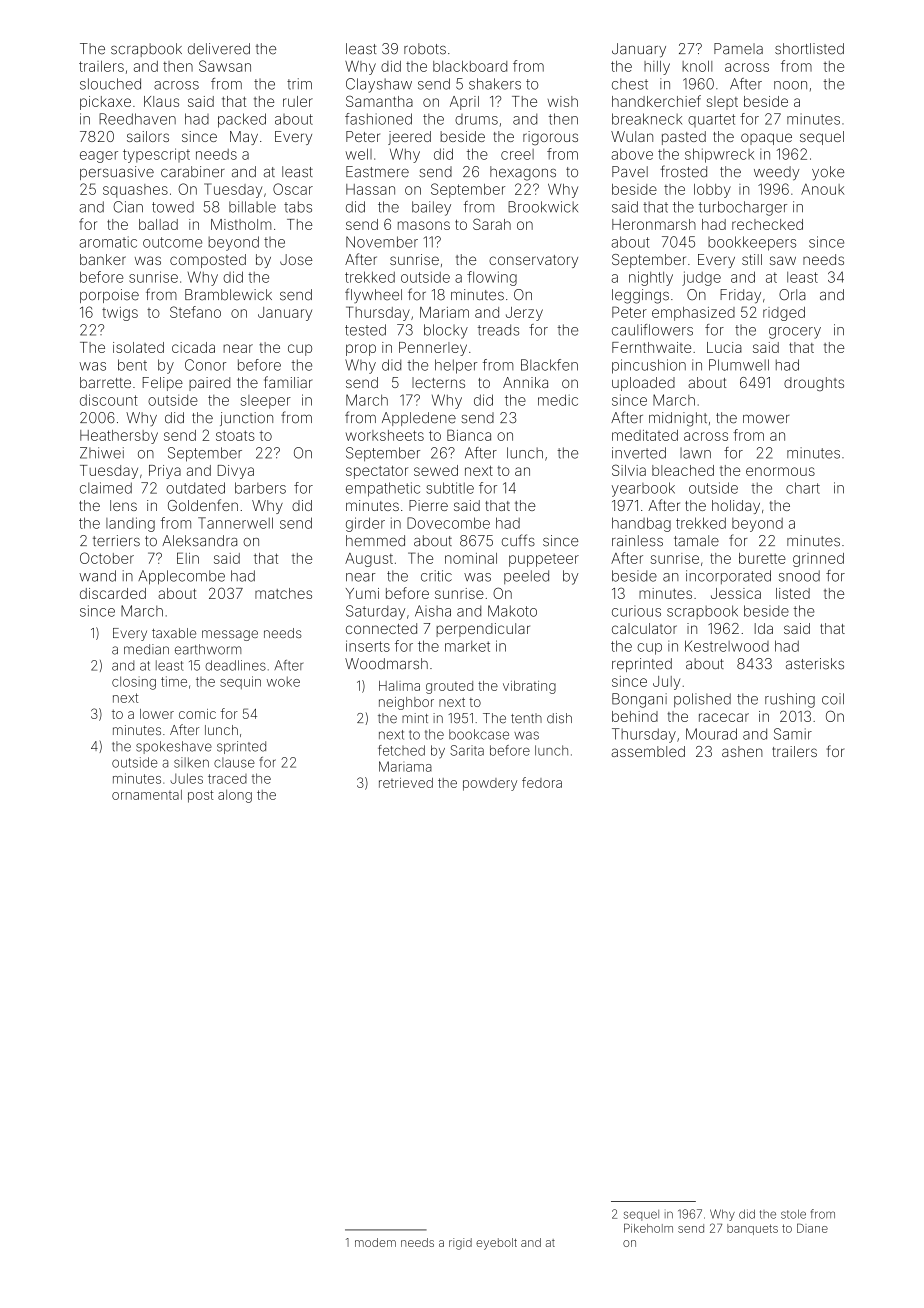 The height and width of the screenshot is (1308, 924). What do you see at coordinates (738, 49) in the screenshot?
I see `Pamela` at bounding box center [738, 49].
